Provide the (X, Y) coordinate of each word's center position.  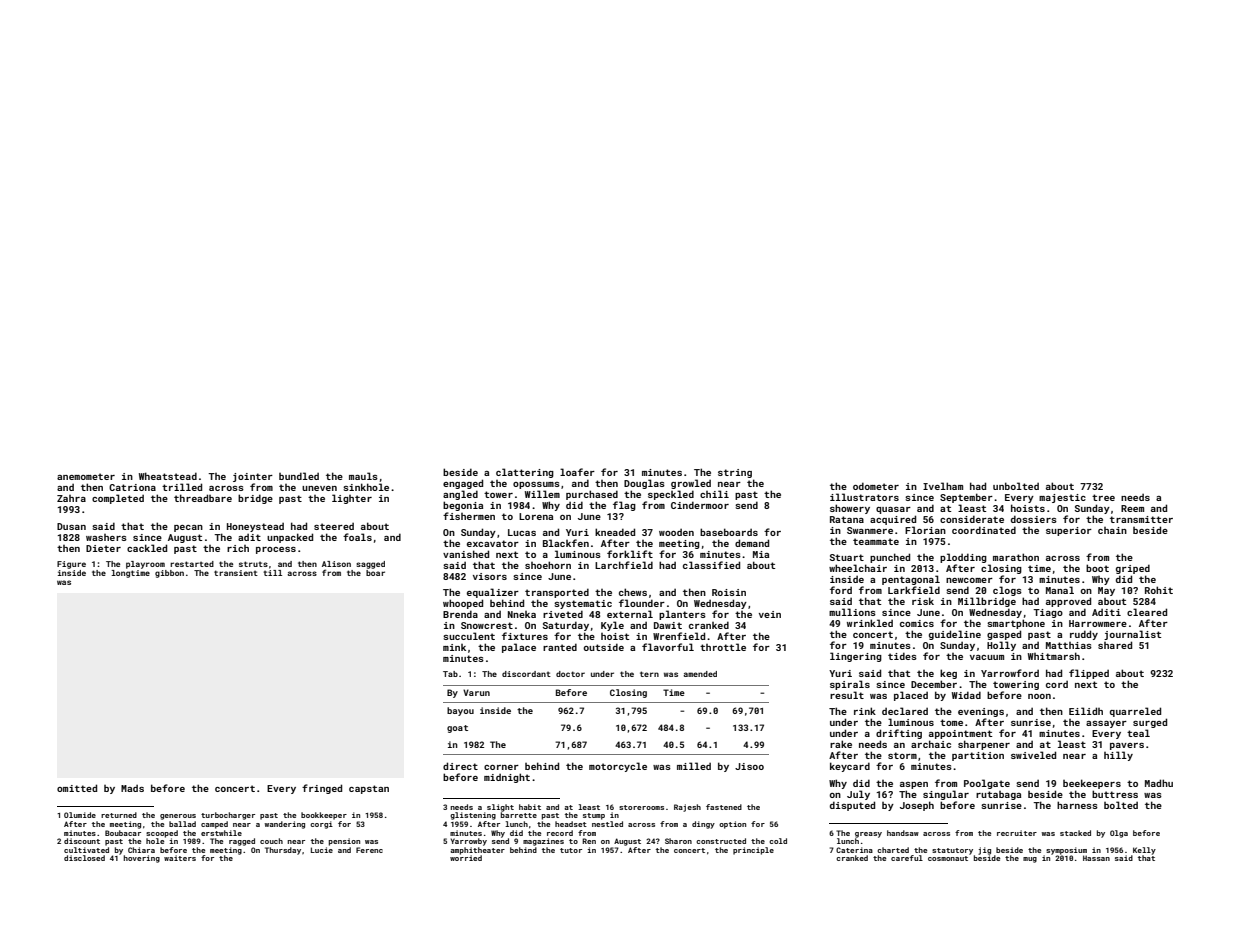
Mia (761, 554)
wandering (285, 825)
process (276, 550)
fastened (724, 807)
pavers (1127, 746)
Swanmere (870, 530)
